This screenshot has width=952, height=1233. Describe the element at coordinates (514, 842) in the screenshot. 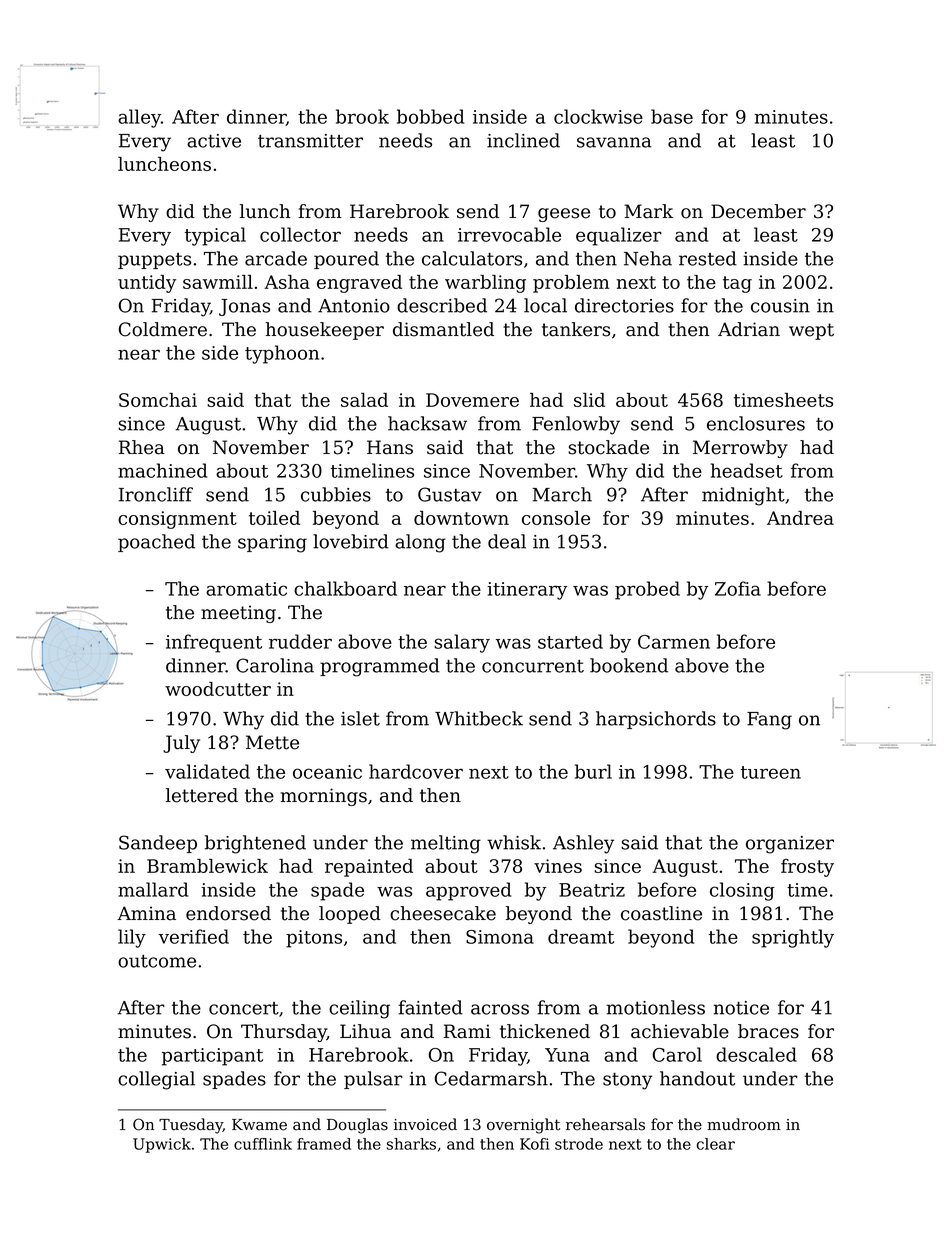

I see `whisk` at that location.
